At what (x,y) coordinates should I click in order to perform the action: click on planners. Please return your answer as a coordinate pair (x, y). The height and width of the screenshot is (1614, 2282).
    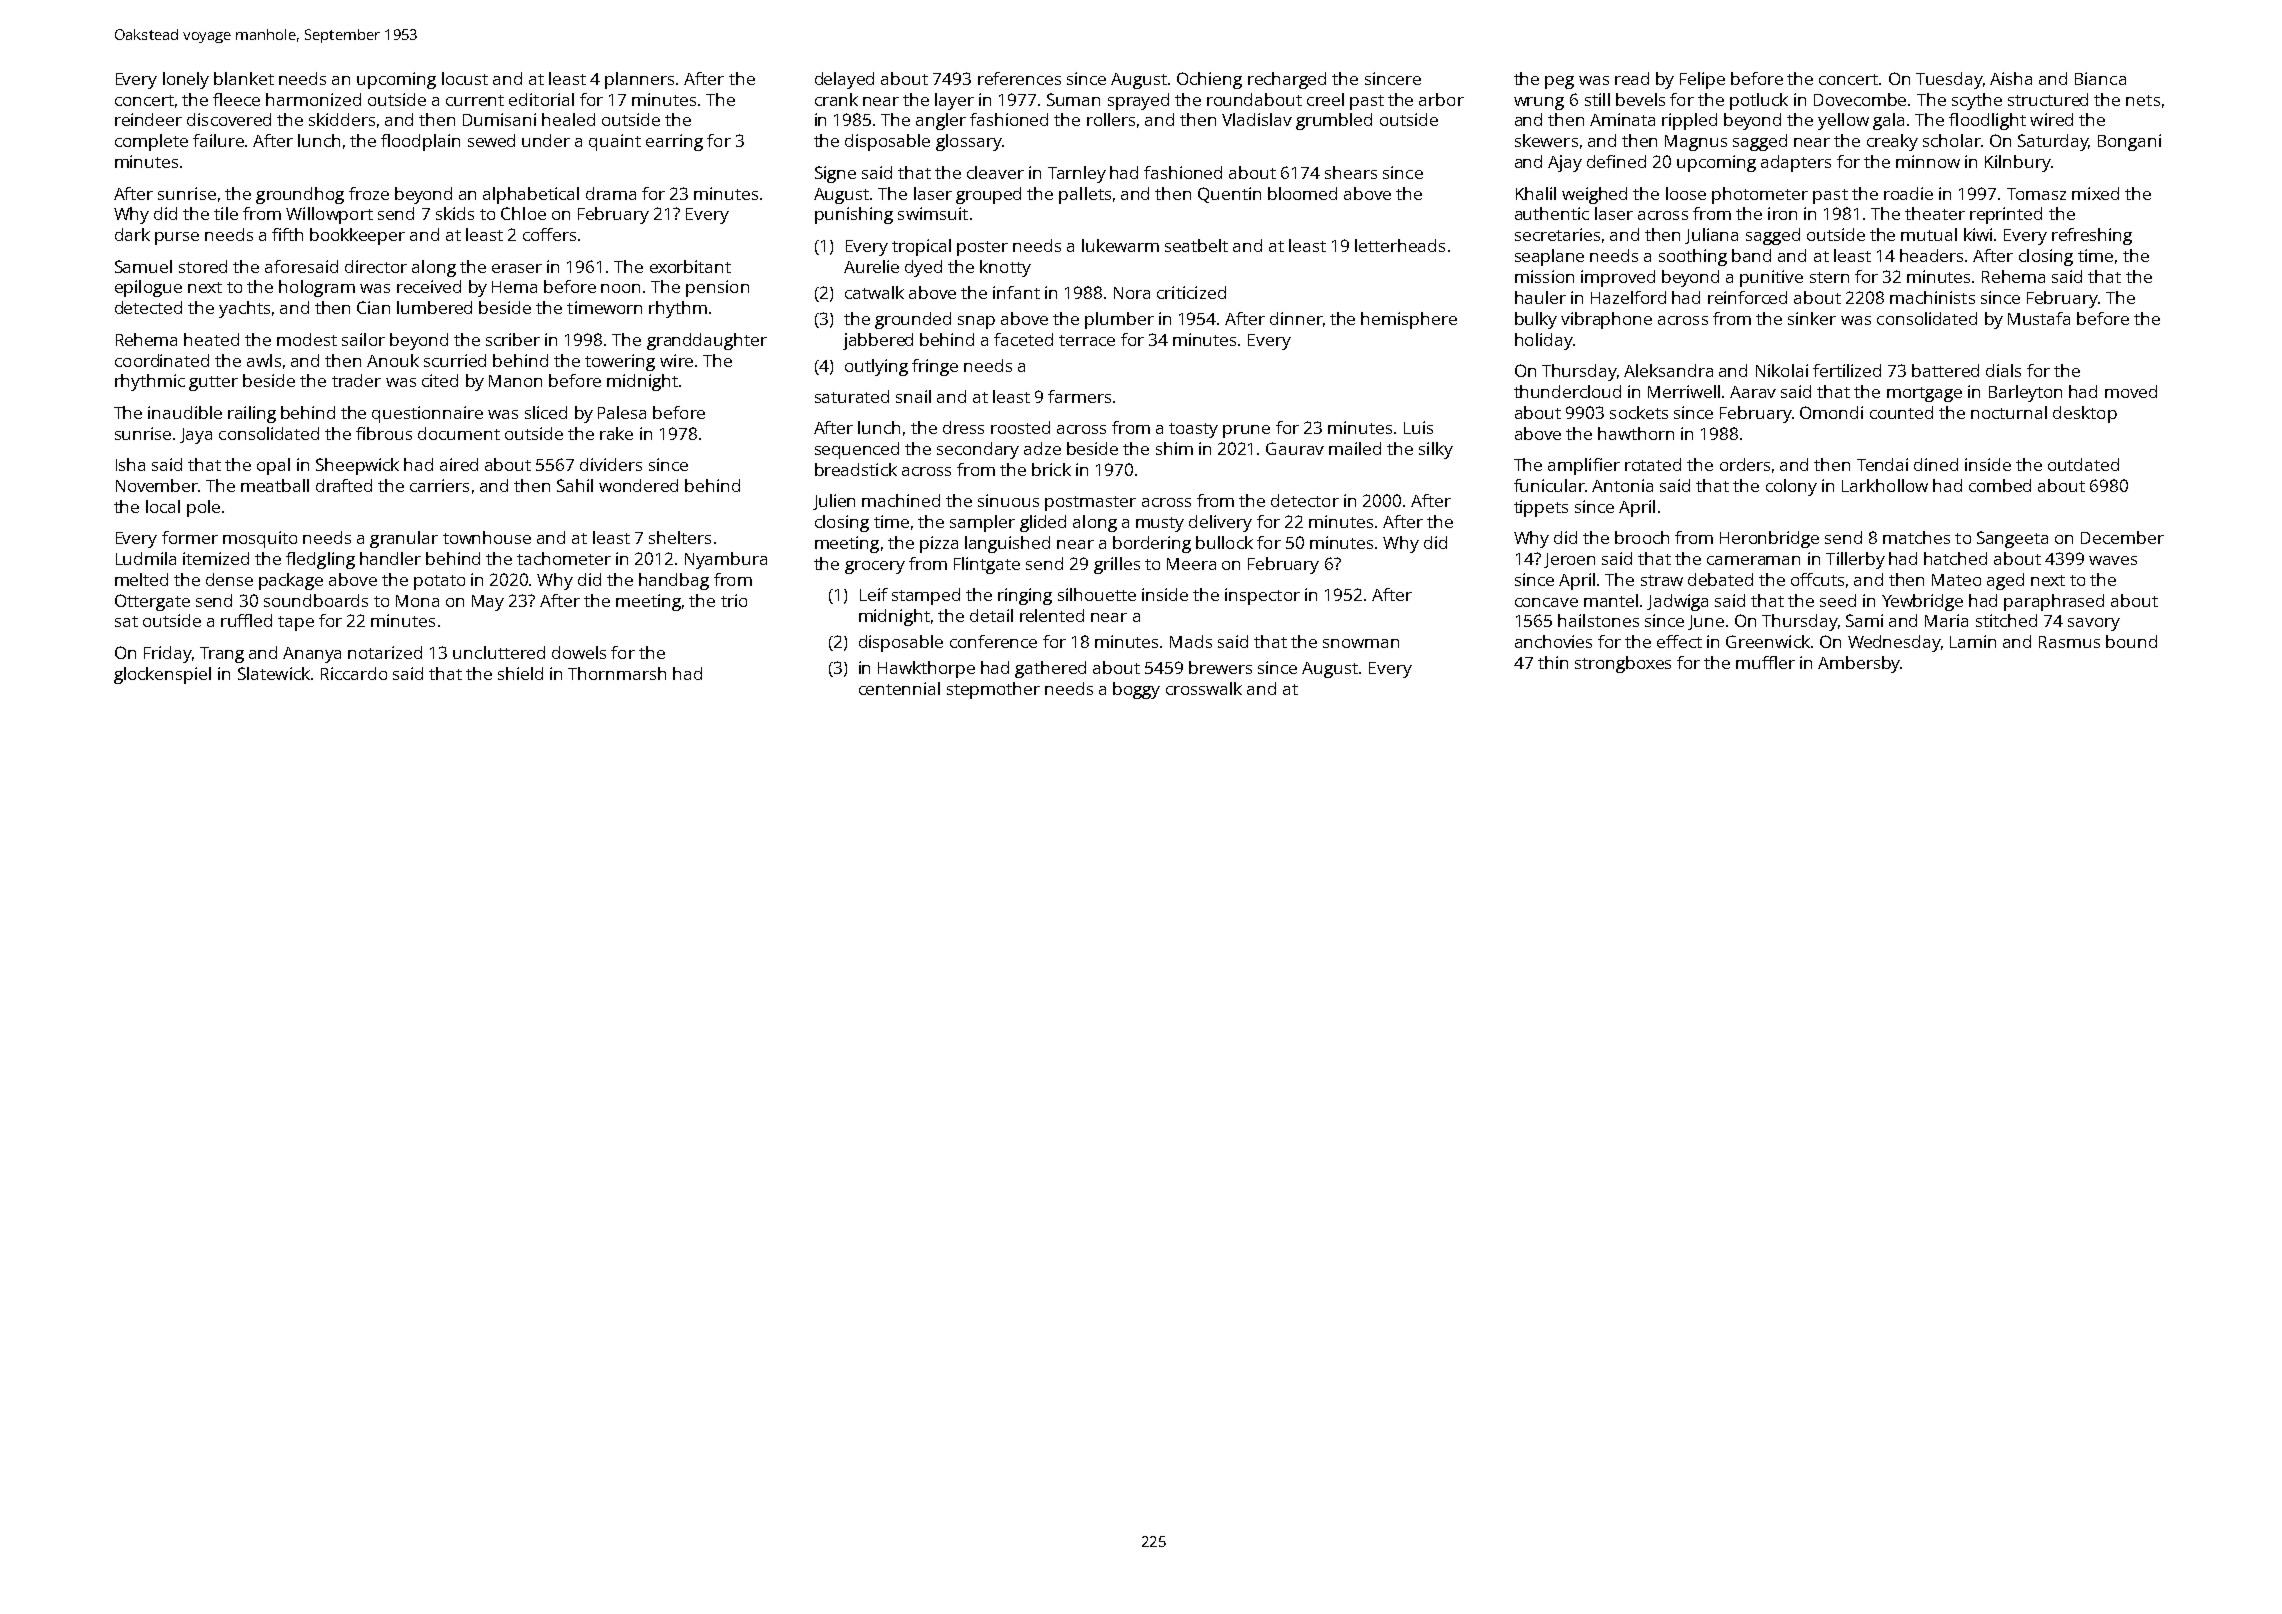
    Looking at the image, I should click on (639, 80).
